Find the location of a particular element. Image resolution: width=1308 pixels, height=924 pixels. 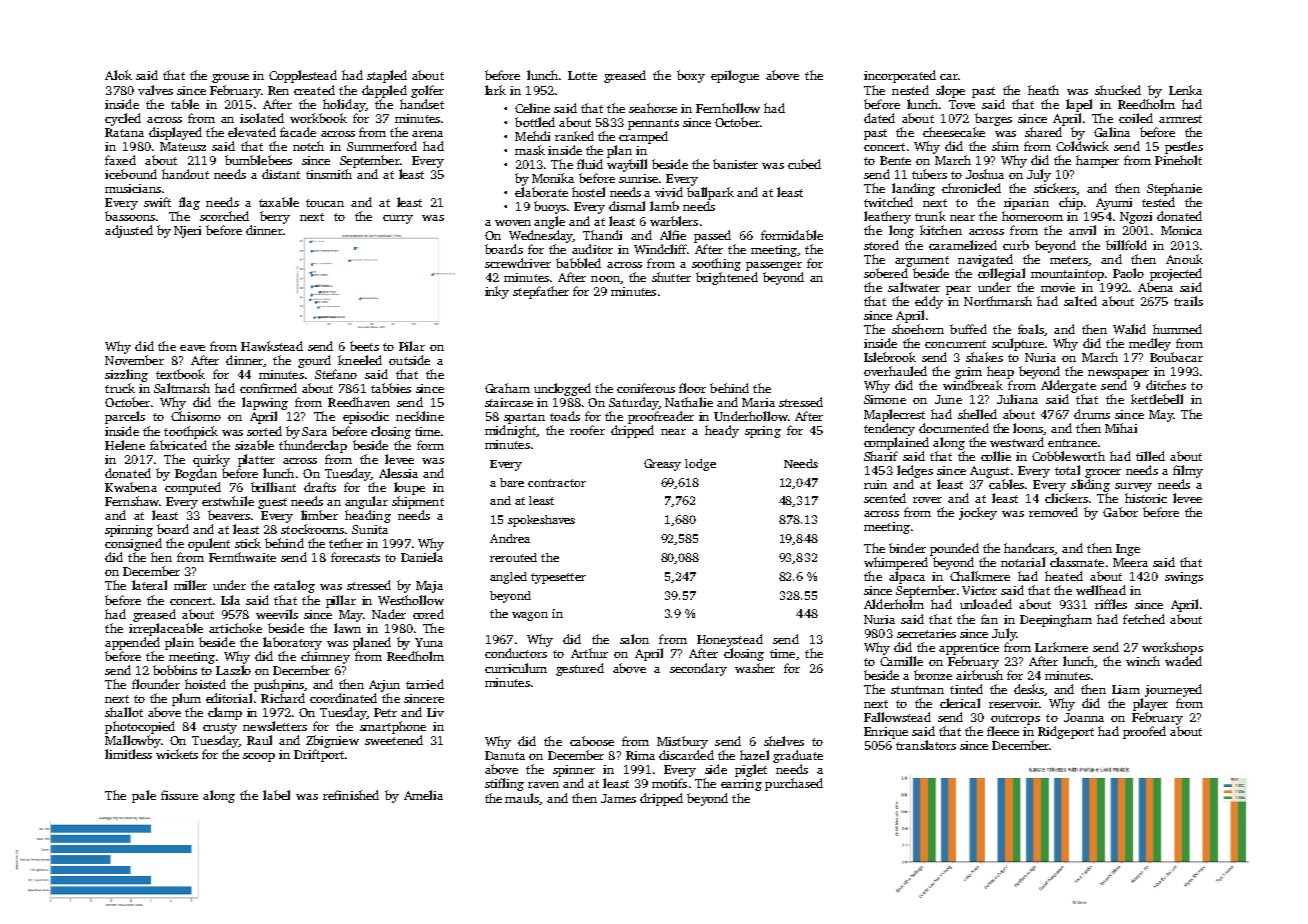

Honeystead is located at coordinates (730, 640).
